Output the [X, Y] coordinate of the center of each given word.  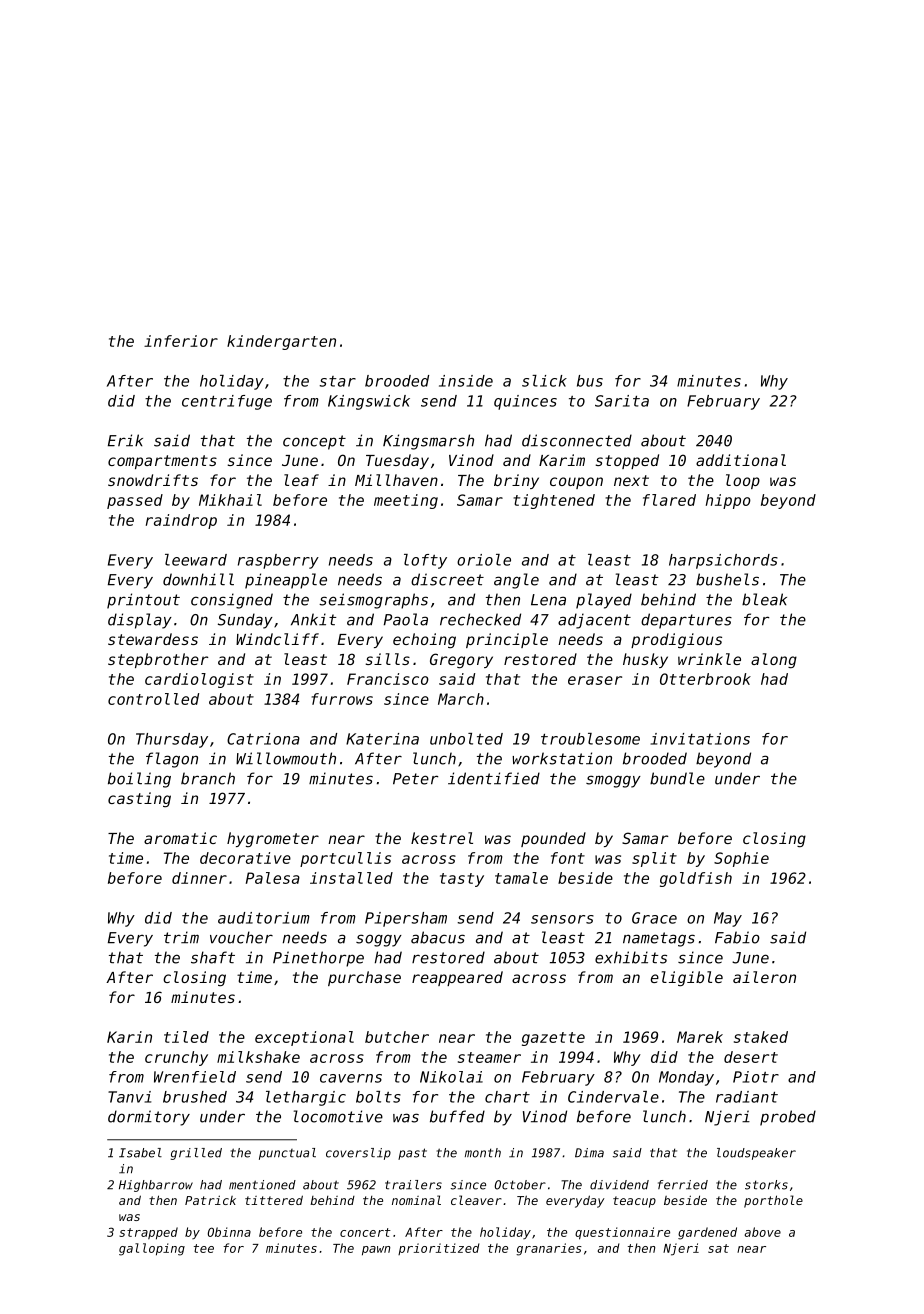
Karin [129, 1037]
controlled [153, 699]
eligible [687, 978]
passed [135, 501]
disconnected [577, 440]
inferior [181, 341]
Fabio [737, 937]
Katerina [382, 739]
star [337, 381]
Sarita [622, 401]
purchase [364, 978]
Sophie [741, 859]
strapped [148, 1233]
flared [669, 500]
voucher [241, 937]
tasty [462, 880]
